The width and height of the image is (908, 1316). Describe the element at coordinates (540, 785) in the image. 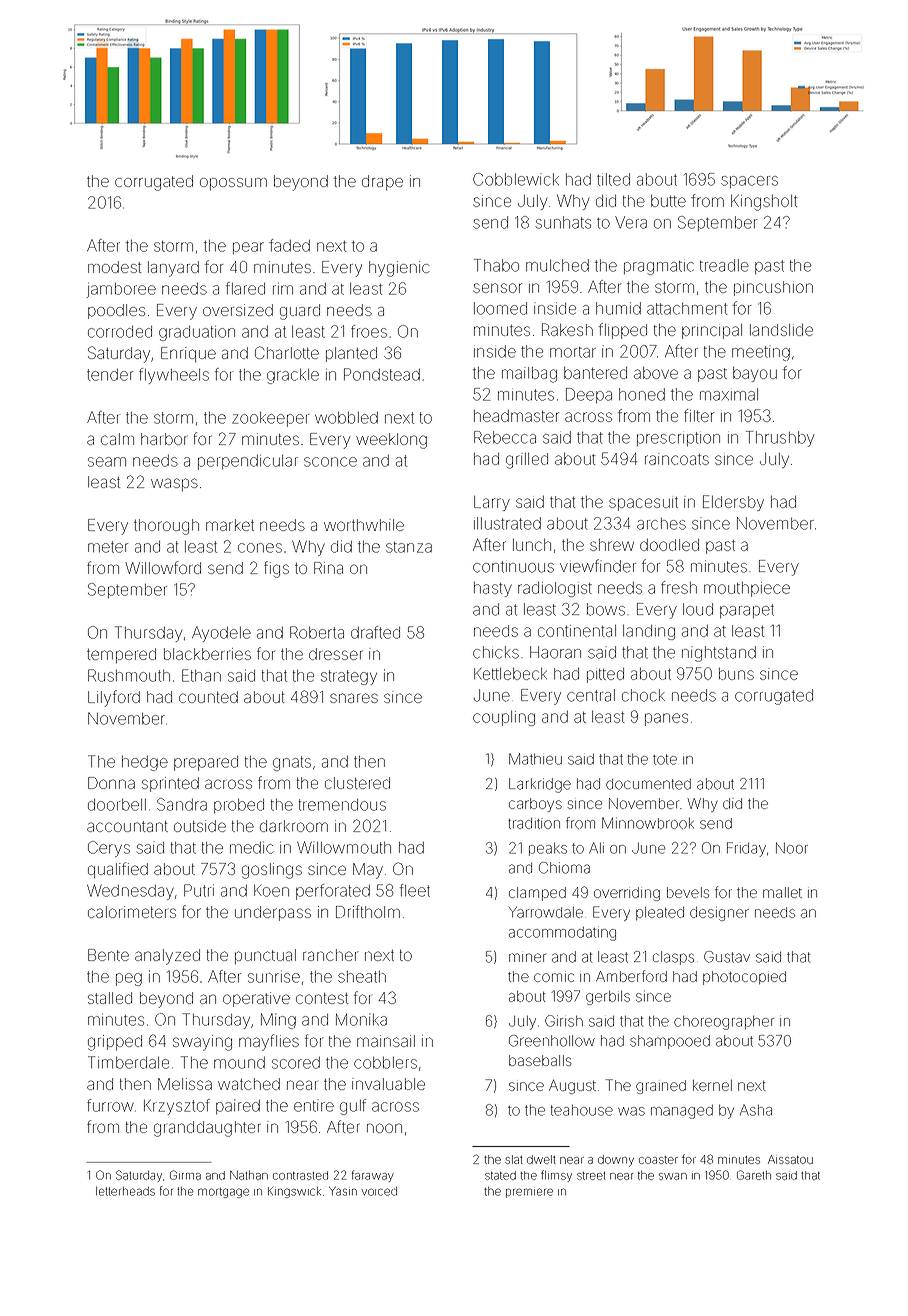

I see `Larkridge` at that location.
